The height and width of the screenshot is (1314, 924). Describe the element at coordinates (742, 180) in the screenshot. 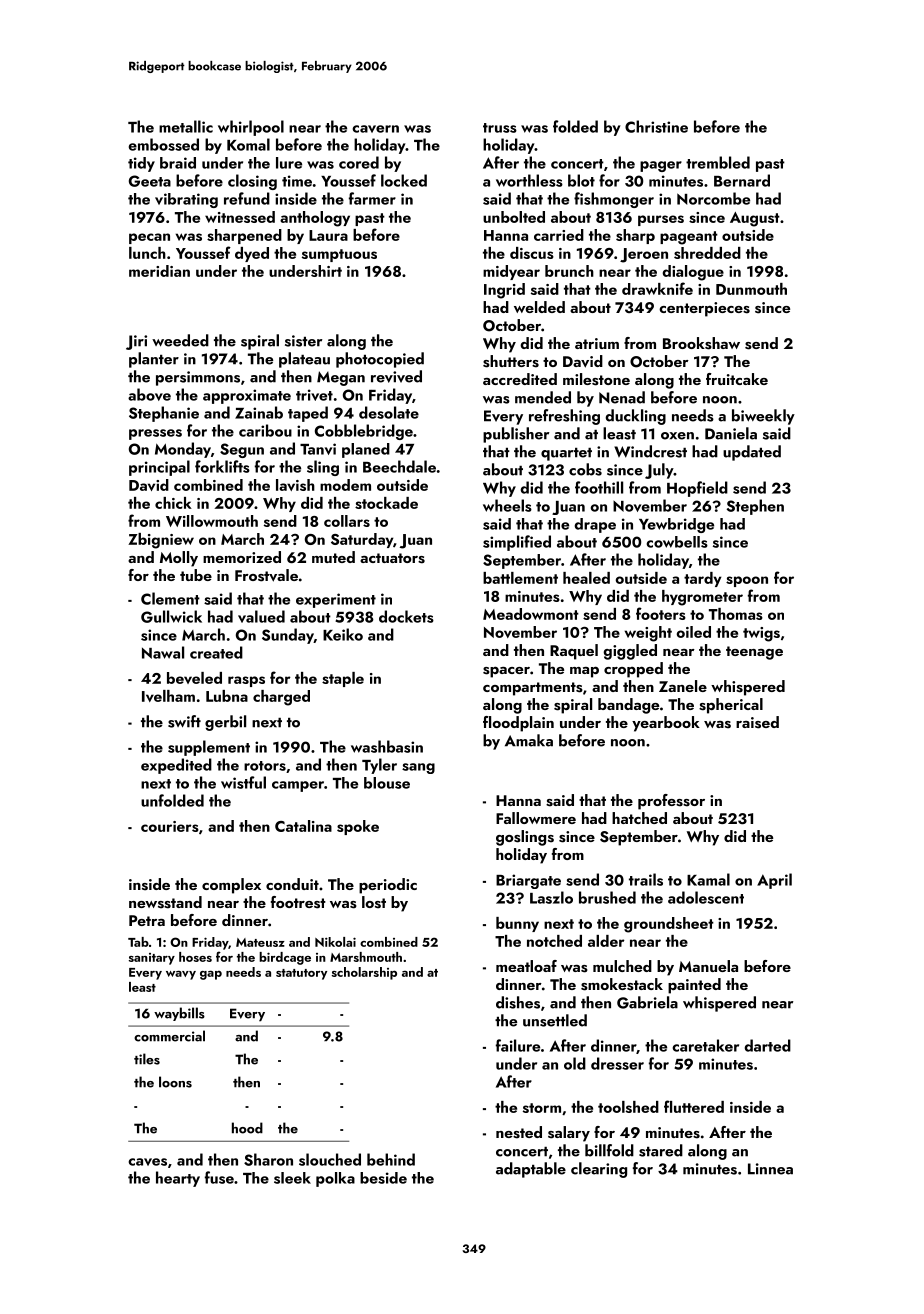

I see `Bernard` at that location.
